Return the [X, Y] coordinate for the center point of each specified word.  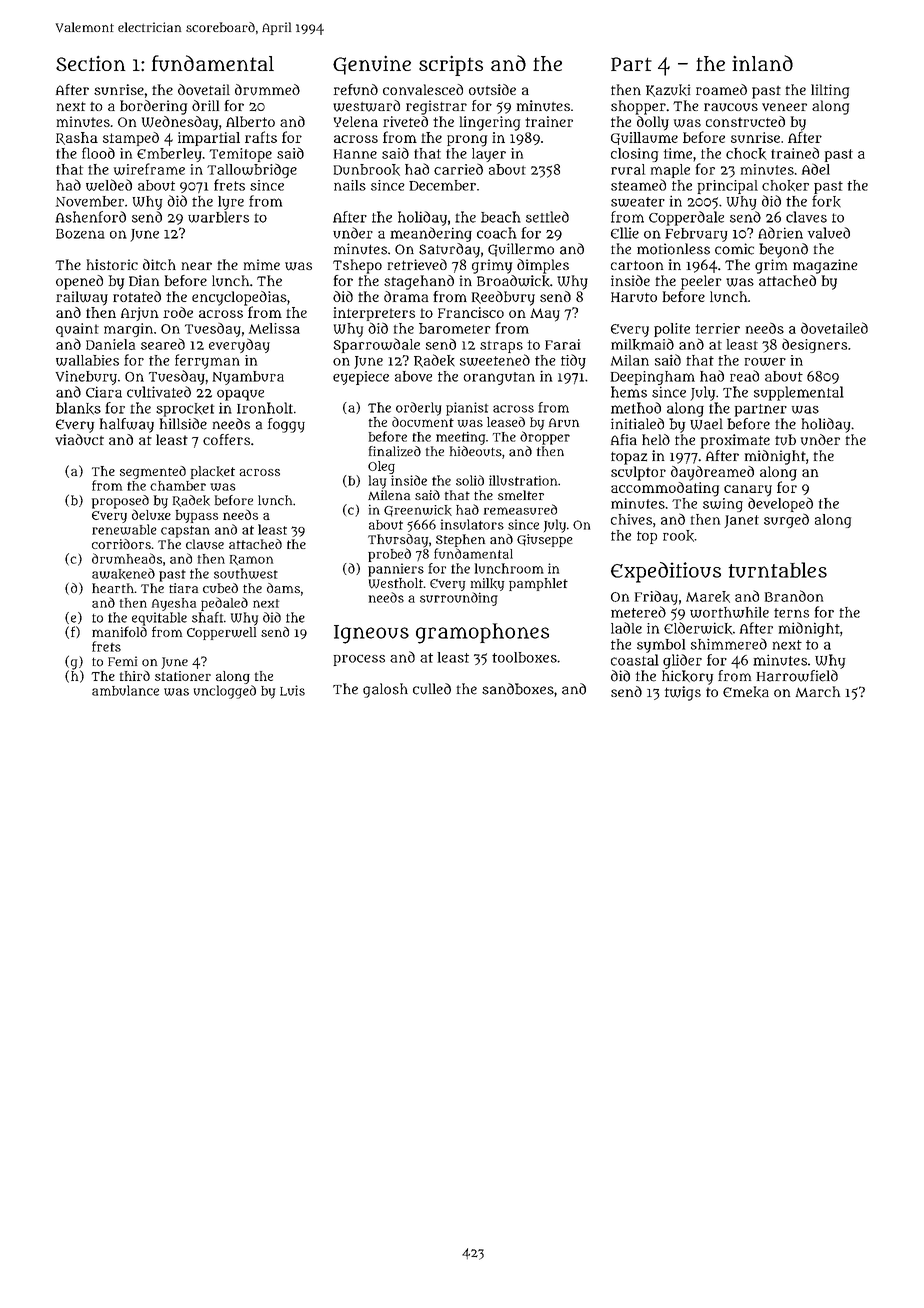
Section [90, 63]
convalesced [423, 89]
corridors [121, 544]
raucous [731, 107]
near [197, 266]
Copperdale [686, 218]
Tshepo [357, 266]
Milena [389, 495]
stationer [183, 676]
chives [631, 519]
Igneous [371, 634]
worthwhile [729, 612]
